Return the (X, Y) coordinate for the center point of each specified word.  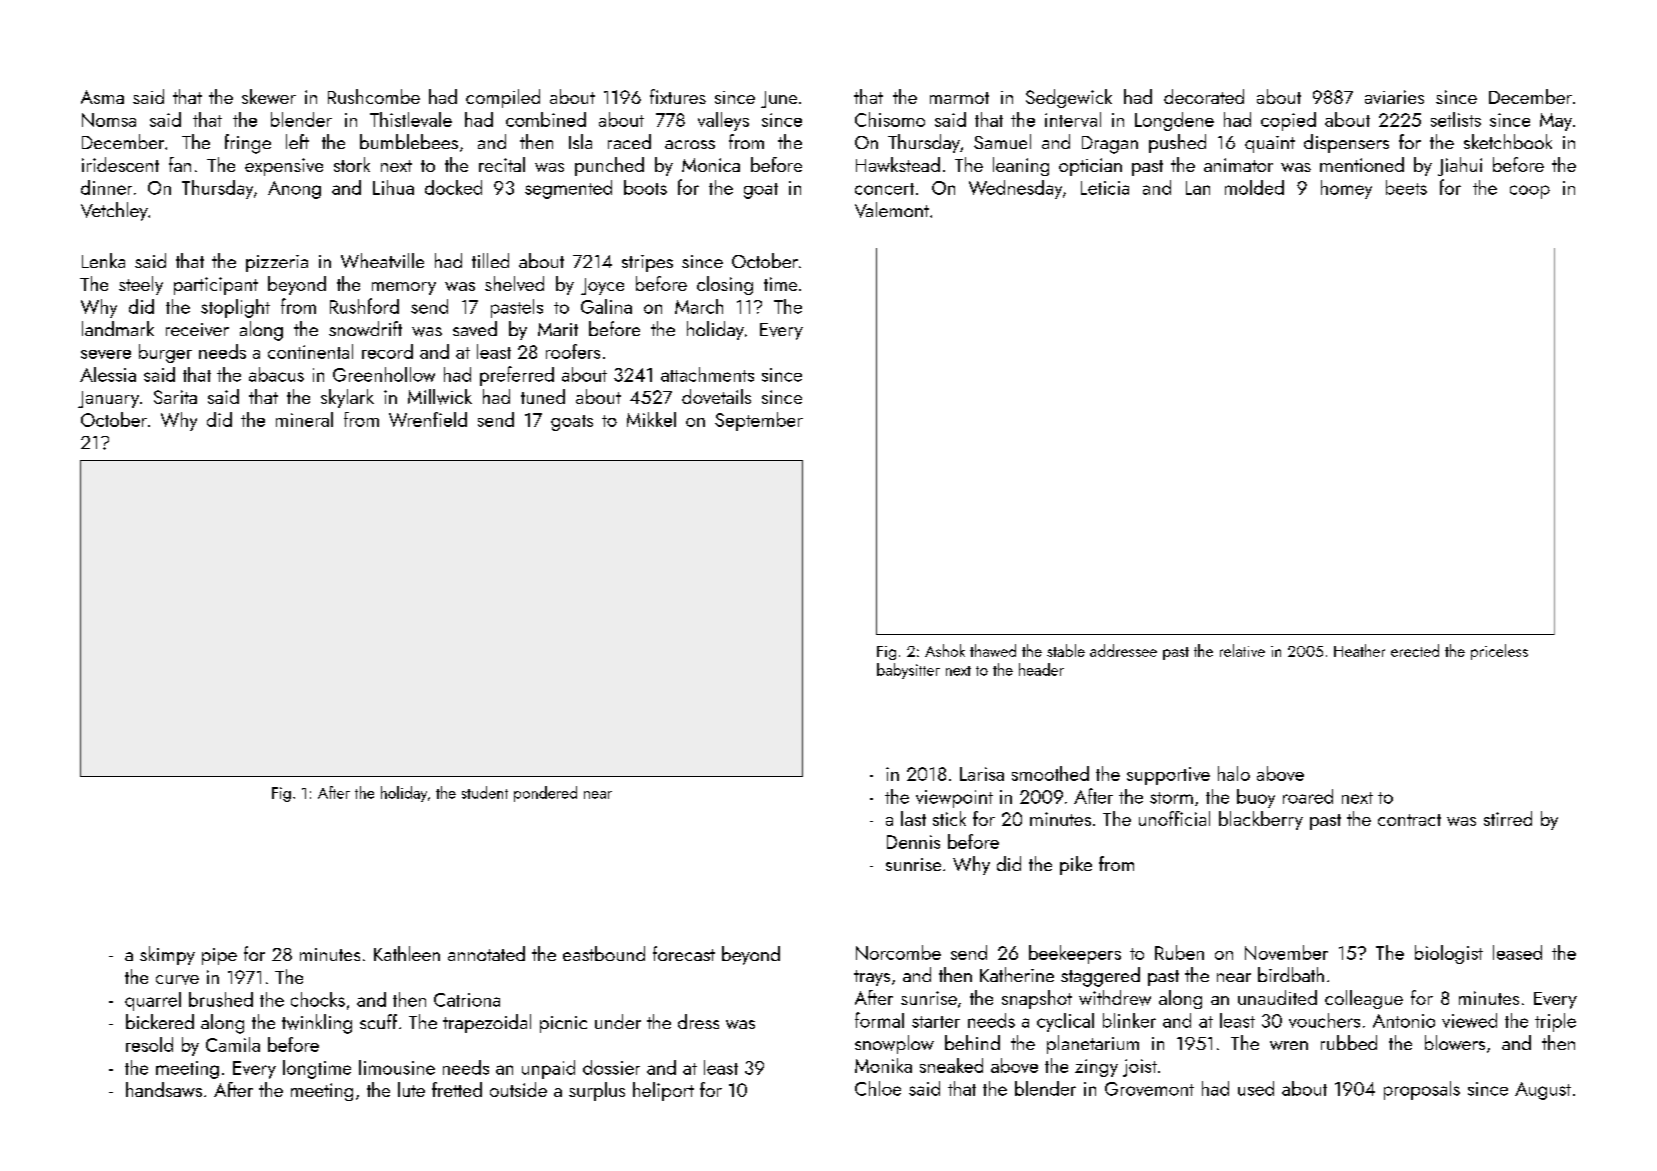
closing (725, 285)
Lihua (393, 187)
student (485, 792)
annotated (486, 953)
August (1543, 1091)
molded (1254, 187)
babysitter (908, 671)
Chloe (878, 1088)
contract (1409, 820)
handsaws (164, 1089)
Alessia (108, 374)
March (699, 306)
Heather (1359, 650)
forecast (684, 953)
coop (1530, 192)
